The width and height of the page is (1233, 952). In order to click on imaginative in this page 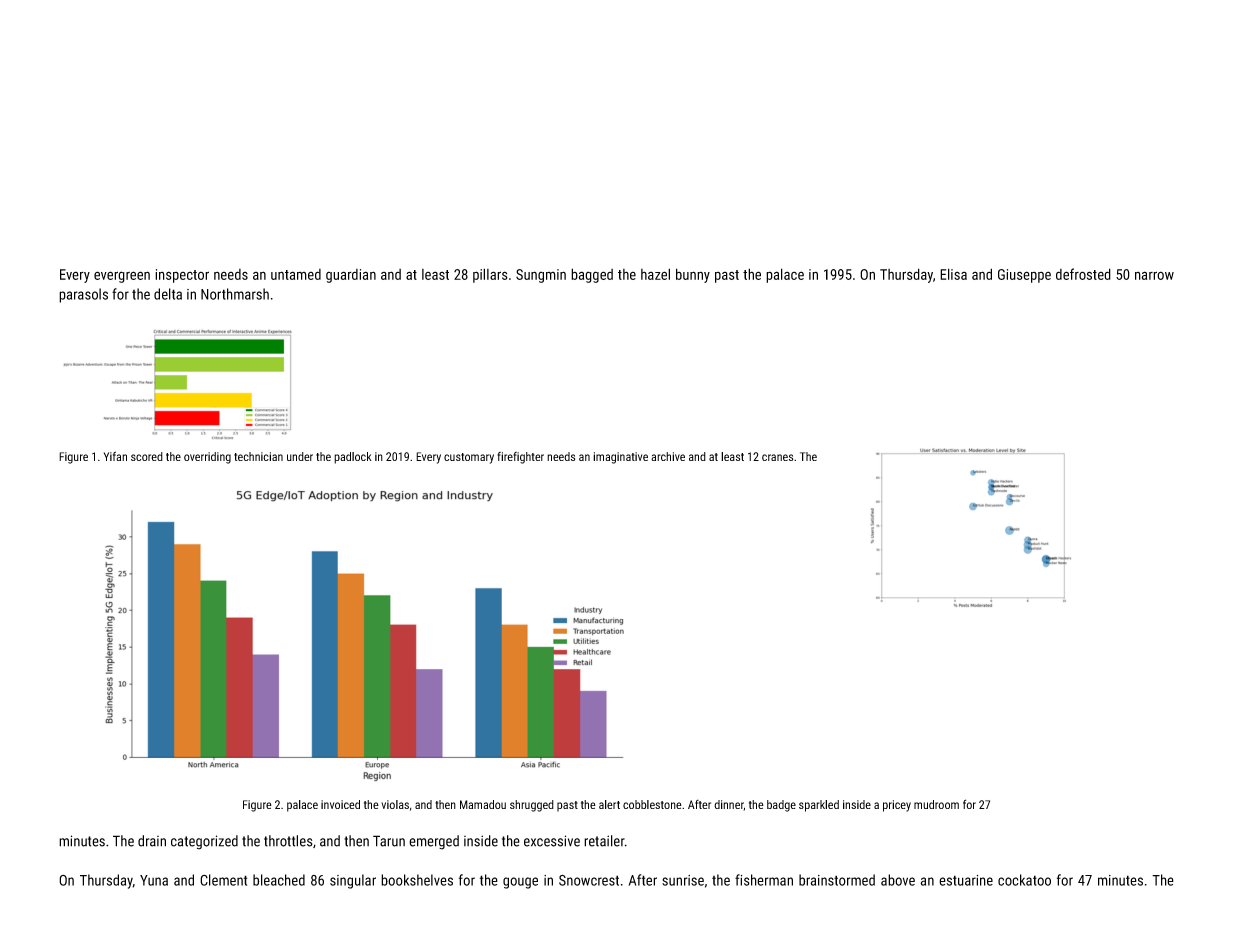, I will do `click(620, 458)`.
